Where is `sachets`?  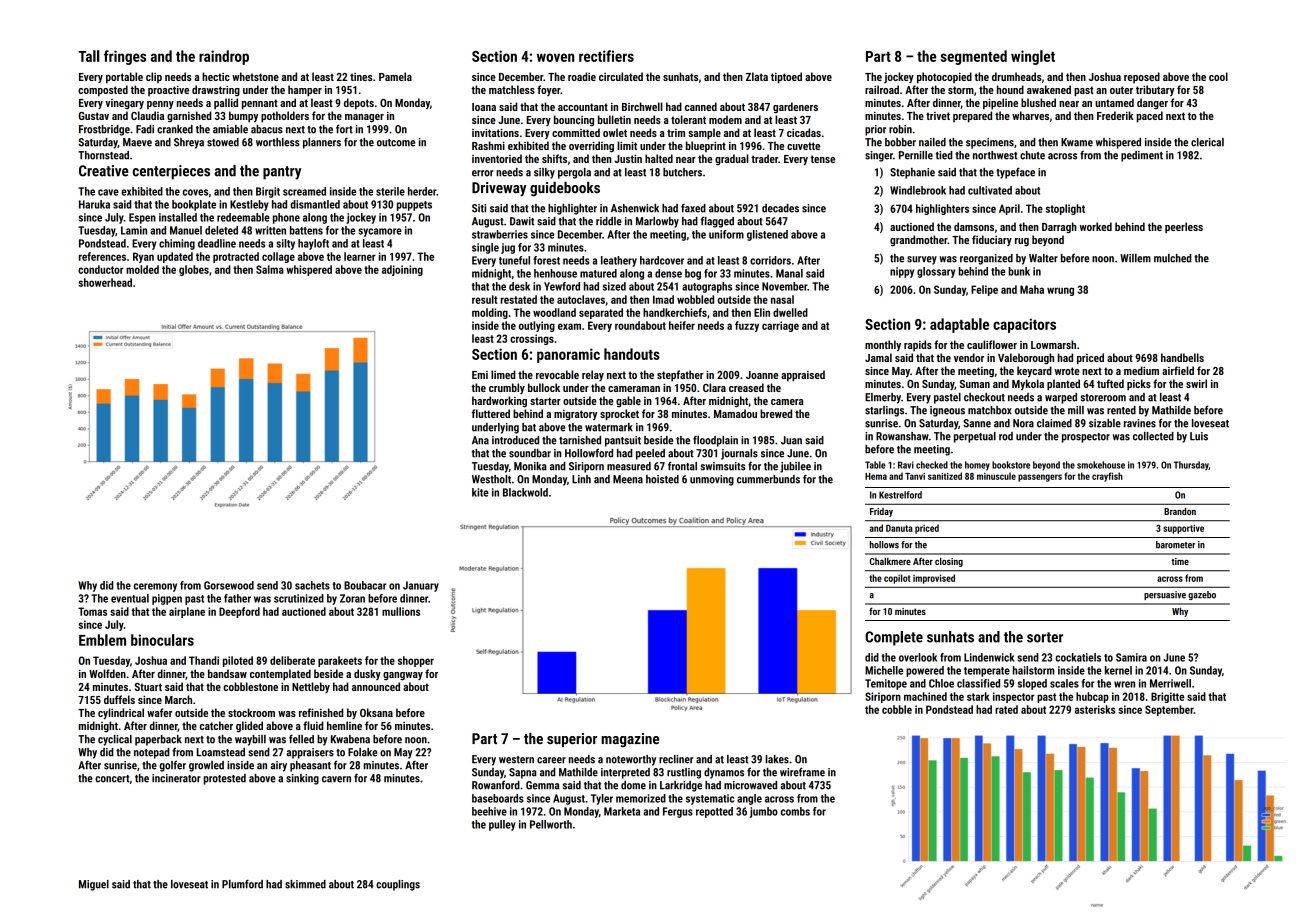 sachets is located at coordinates (312, 585).
